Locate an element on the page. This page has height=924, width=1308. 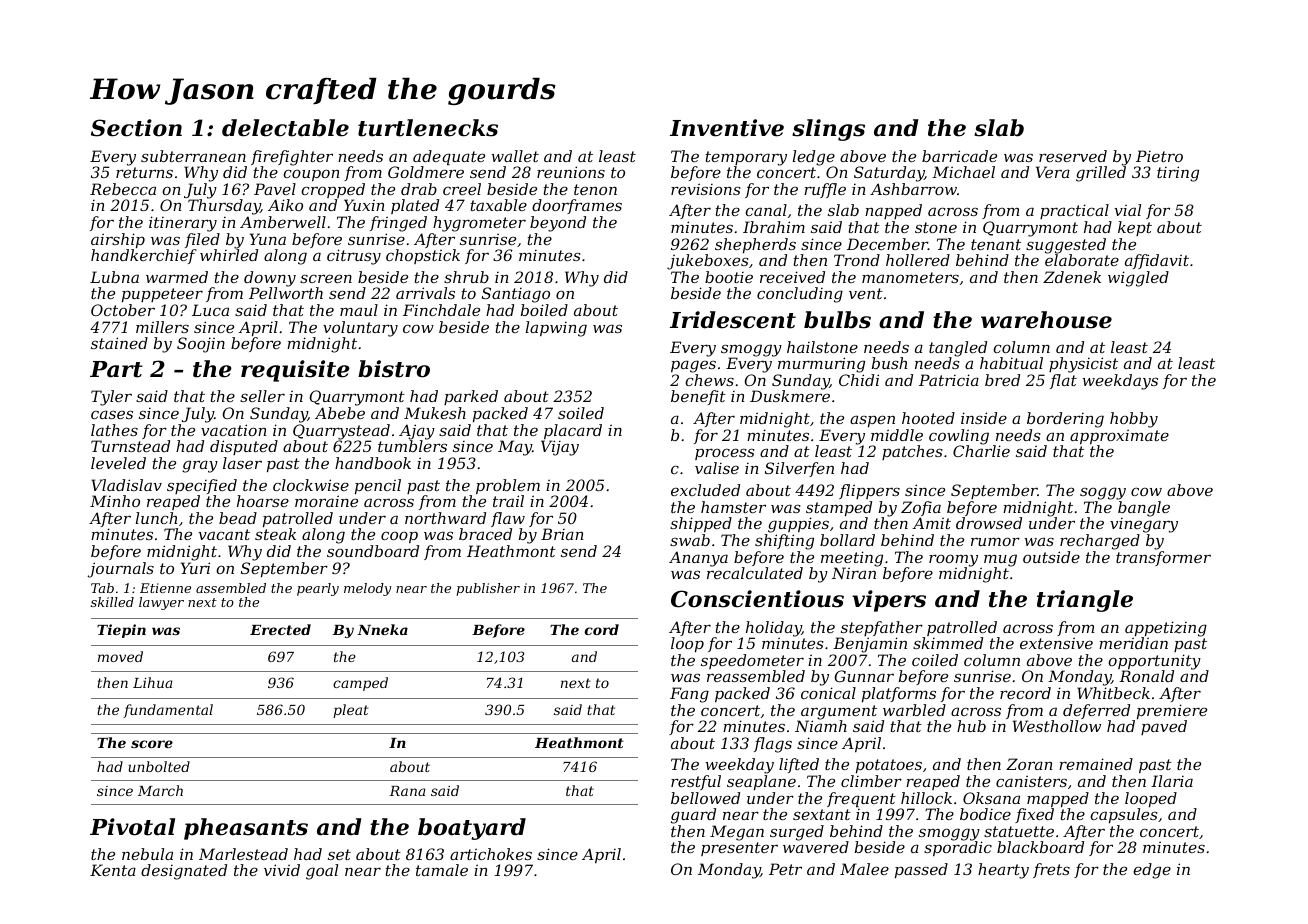
Pietro is located at coordinates (1159, 156).
